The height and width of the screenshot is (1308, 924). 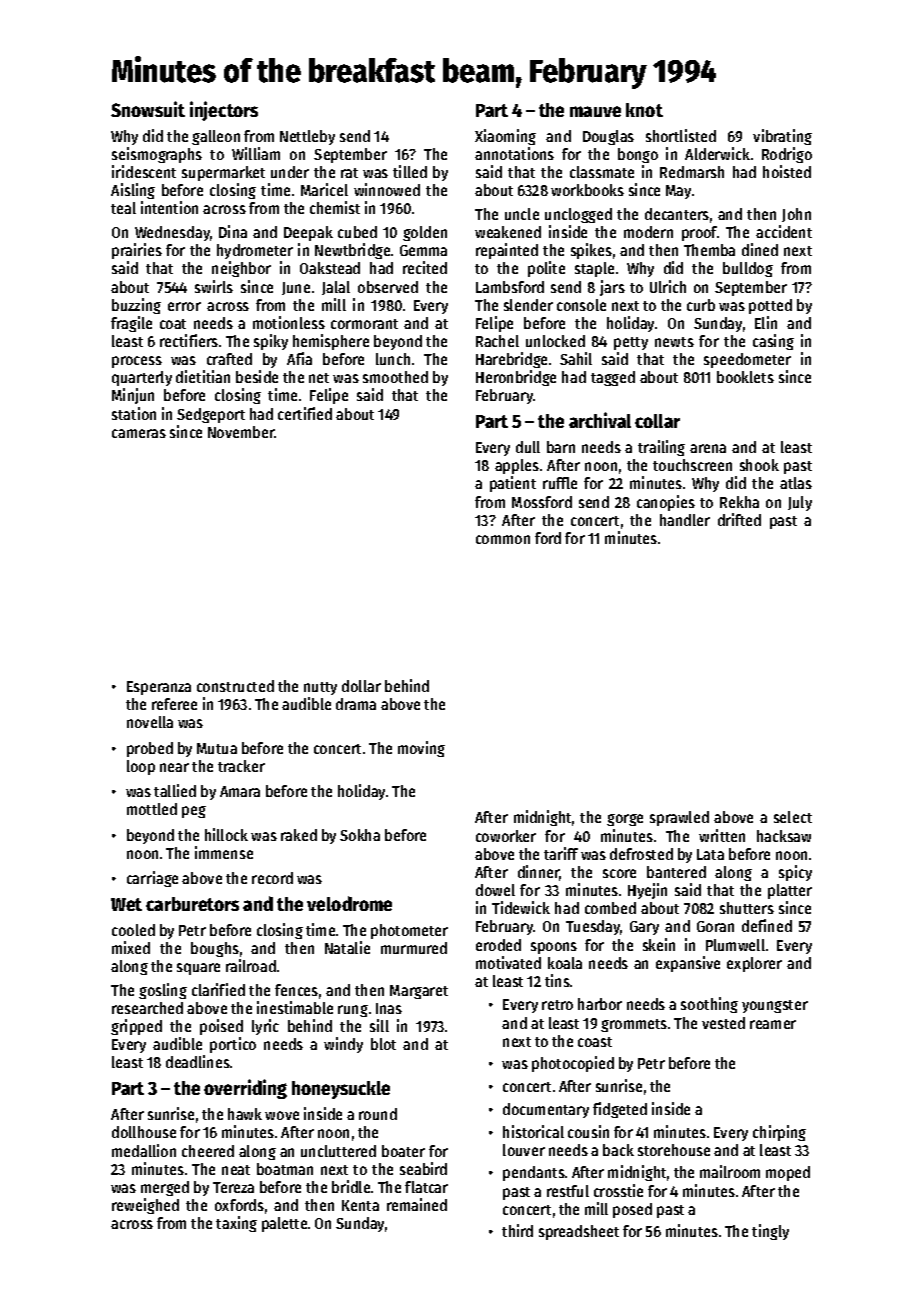 I want to click on tilled, so click(x=410, y=171).
